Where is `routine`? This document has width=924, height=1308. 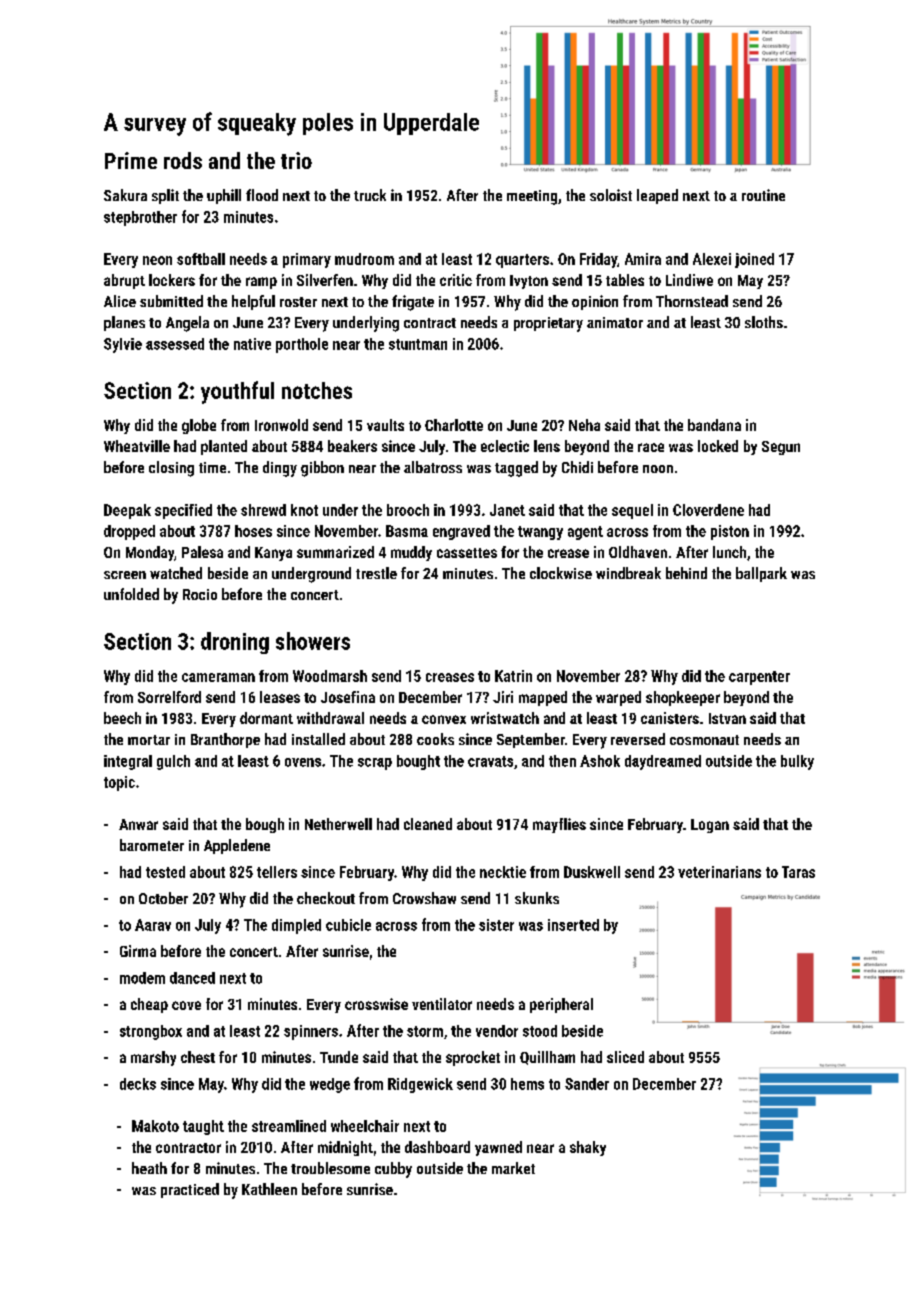
routine is located at coordinates (763, 195).
